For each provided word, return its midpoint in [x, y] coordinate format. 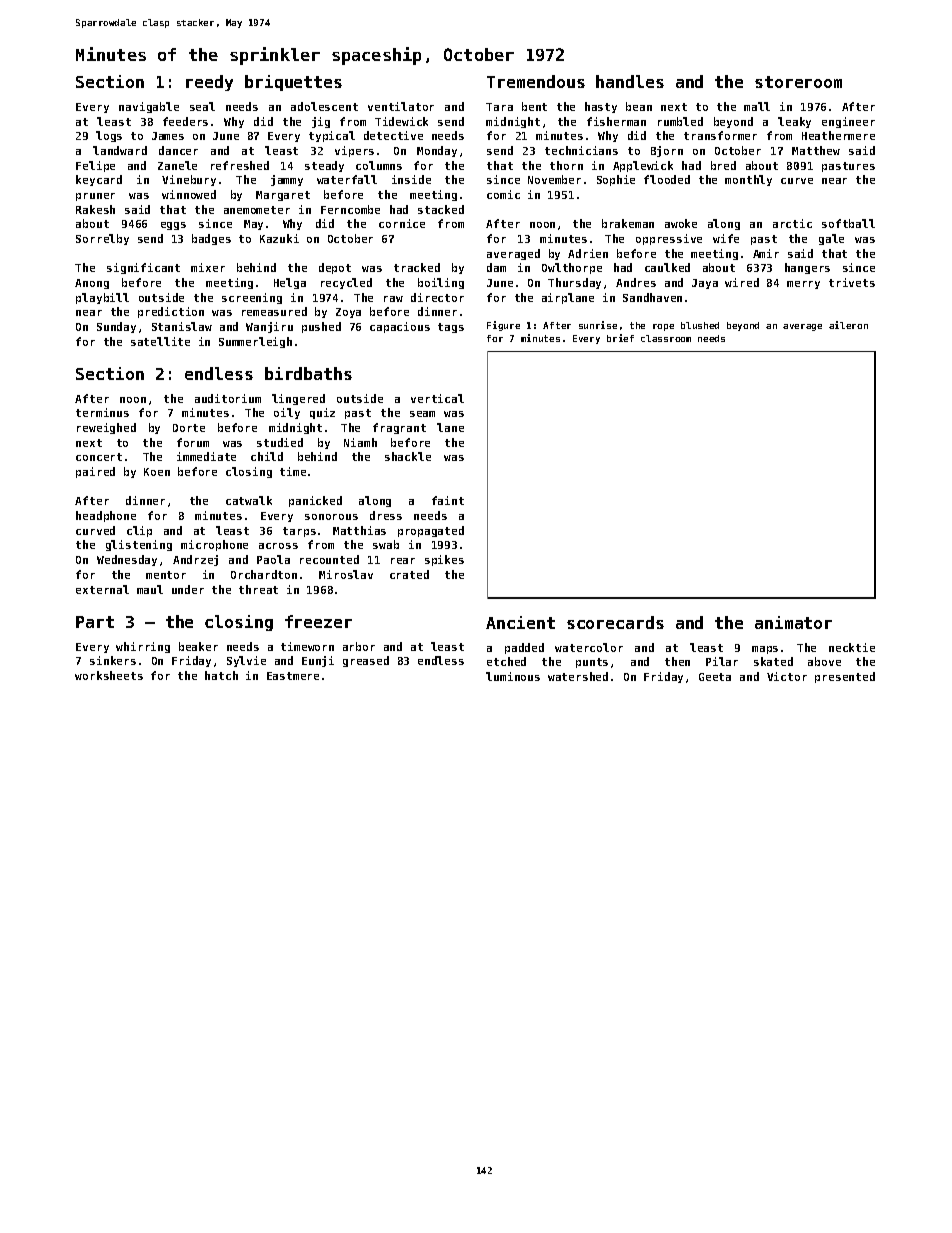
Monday [437, 151]
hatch [221, 675]
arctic [792, 223]
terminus [102, 412]
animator [793, 622]
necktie [852, 647]
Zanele [177, 165]
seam [422, 414]
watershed [578, 676]
